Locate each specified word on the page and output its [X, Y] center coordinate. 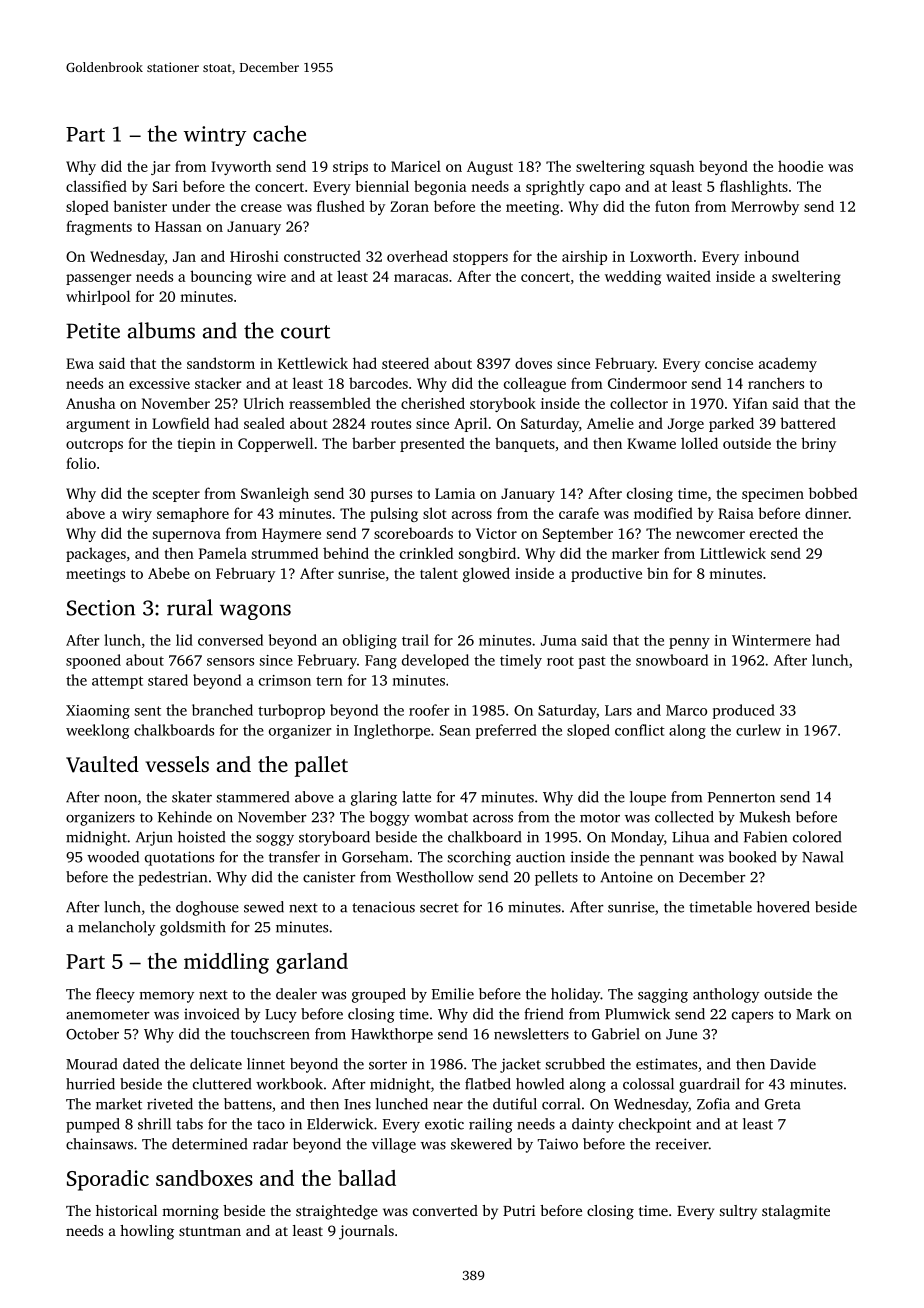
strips [350, 168]
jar [161, 168]
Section [101, 608]
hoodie [800, 166]
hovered [783, 907]
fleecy [115, 995]
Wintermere [771, 640]
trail [415, 640]
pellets [556, 878]
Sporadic [108, 1180]
